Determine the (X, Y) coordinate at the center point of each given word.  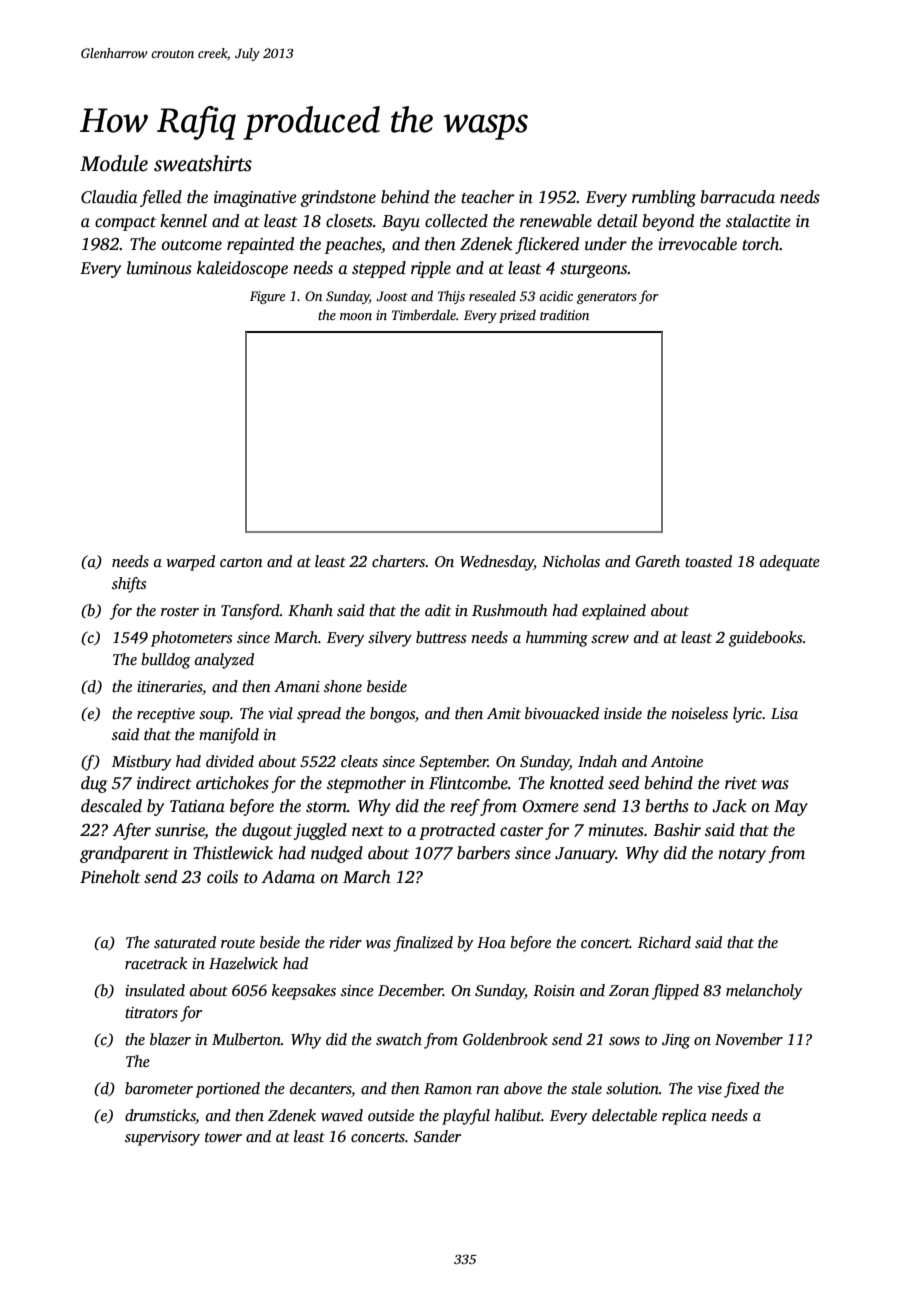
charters (398, 561)
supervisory (162, 1138)
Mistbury (142, 763)
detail (617, 220)
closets (349, 221)
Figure (267, 297)
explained (614, 612)
